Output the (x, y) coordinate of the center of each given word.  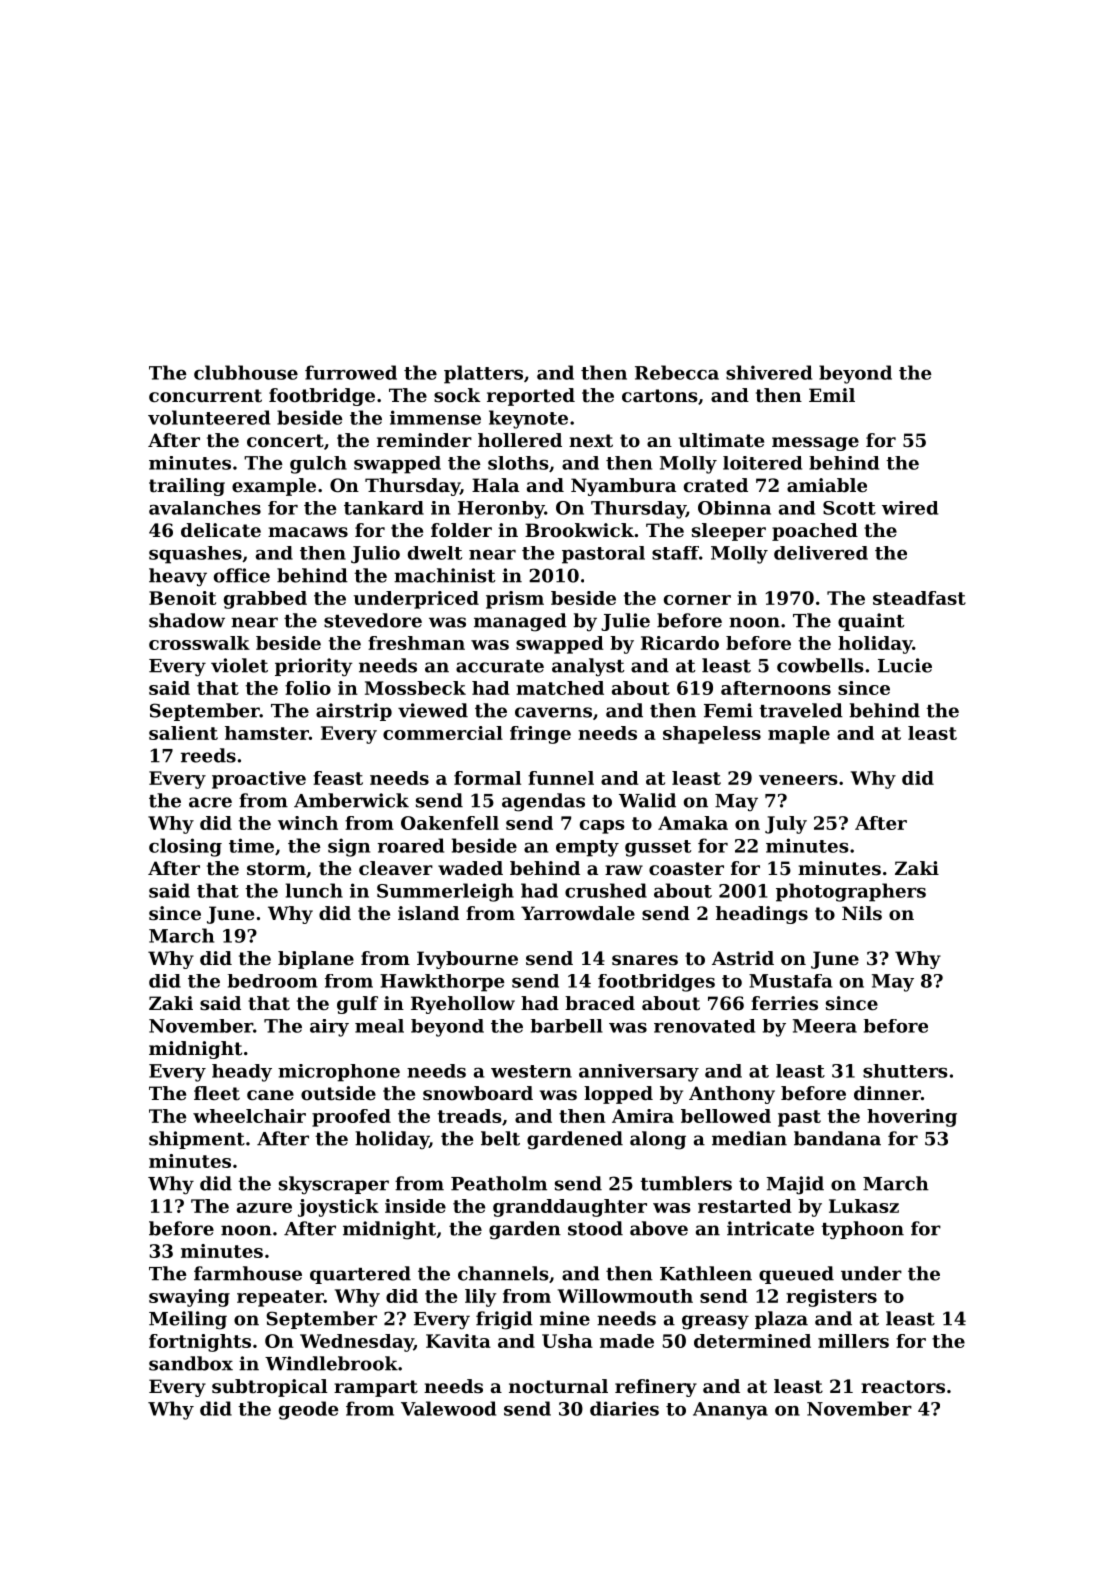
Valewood (448, 1408)
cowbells (820, 665)
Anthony (732, 1095)
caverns (553, 712)
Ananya (730, 1411)
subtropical (270, 1388)
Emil (832, 395)
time (251, 845)
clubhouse (246, 372)
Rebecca (677, 372)
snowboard (478, 1093)
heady (242, 1073)
